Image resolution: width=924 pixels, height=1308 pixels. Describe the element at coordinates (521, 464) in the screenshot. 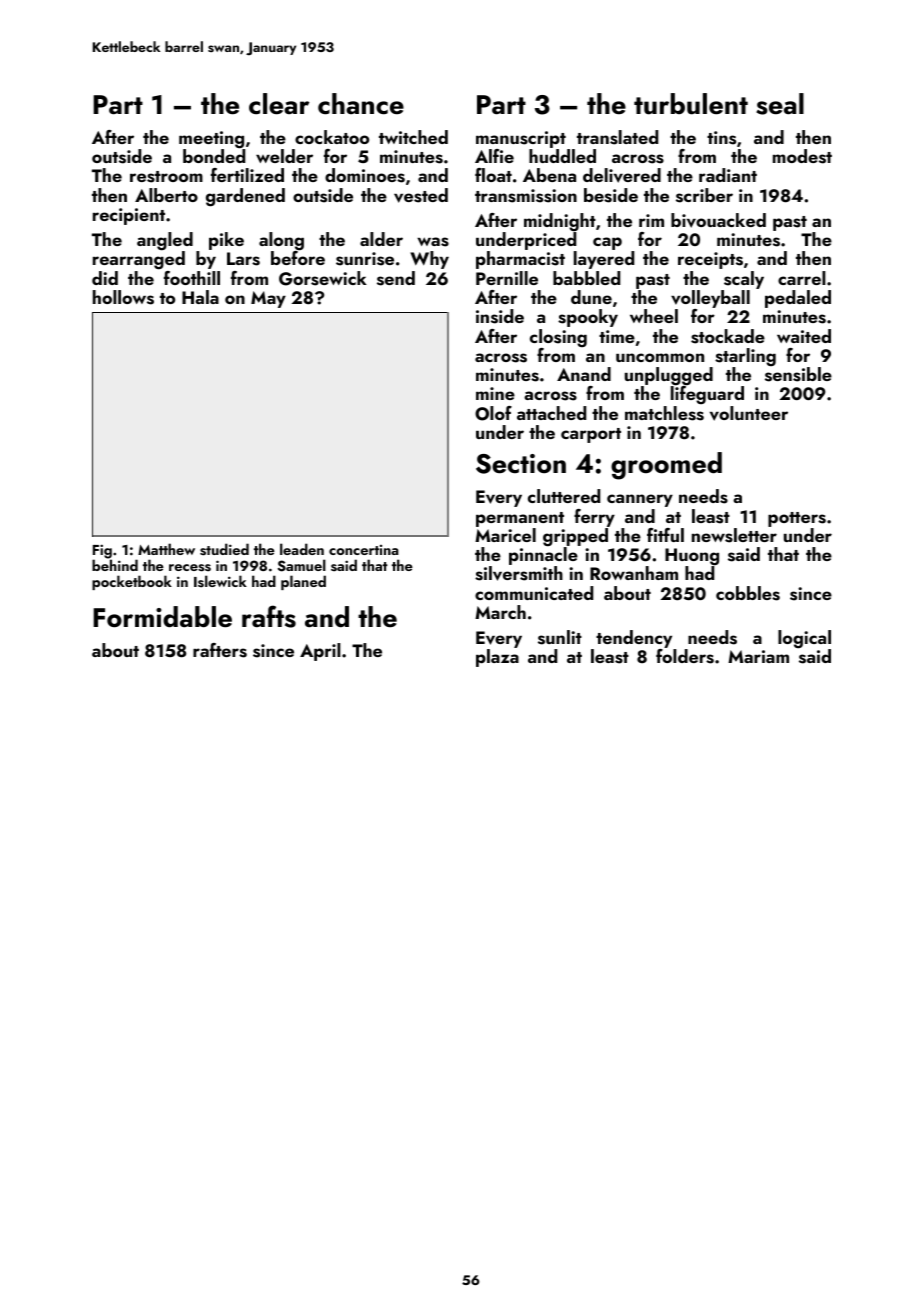

I see `Section` at that location.
